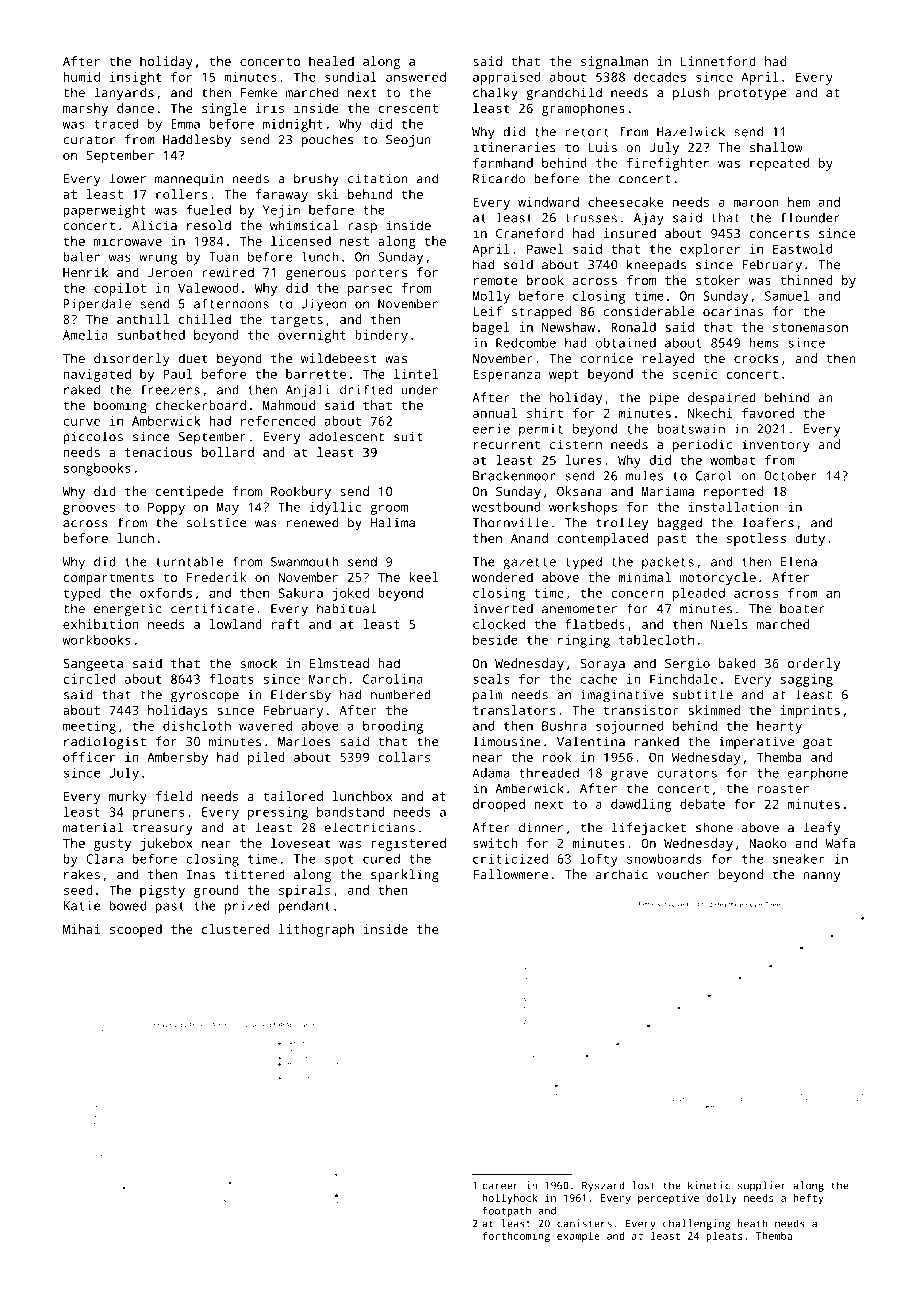 The height and width of the screenshot is (1308, 924). I want to click on dance, so click(135, 108).
